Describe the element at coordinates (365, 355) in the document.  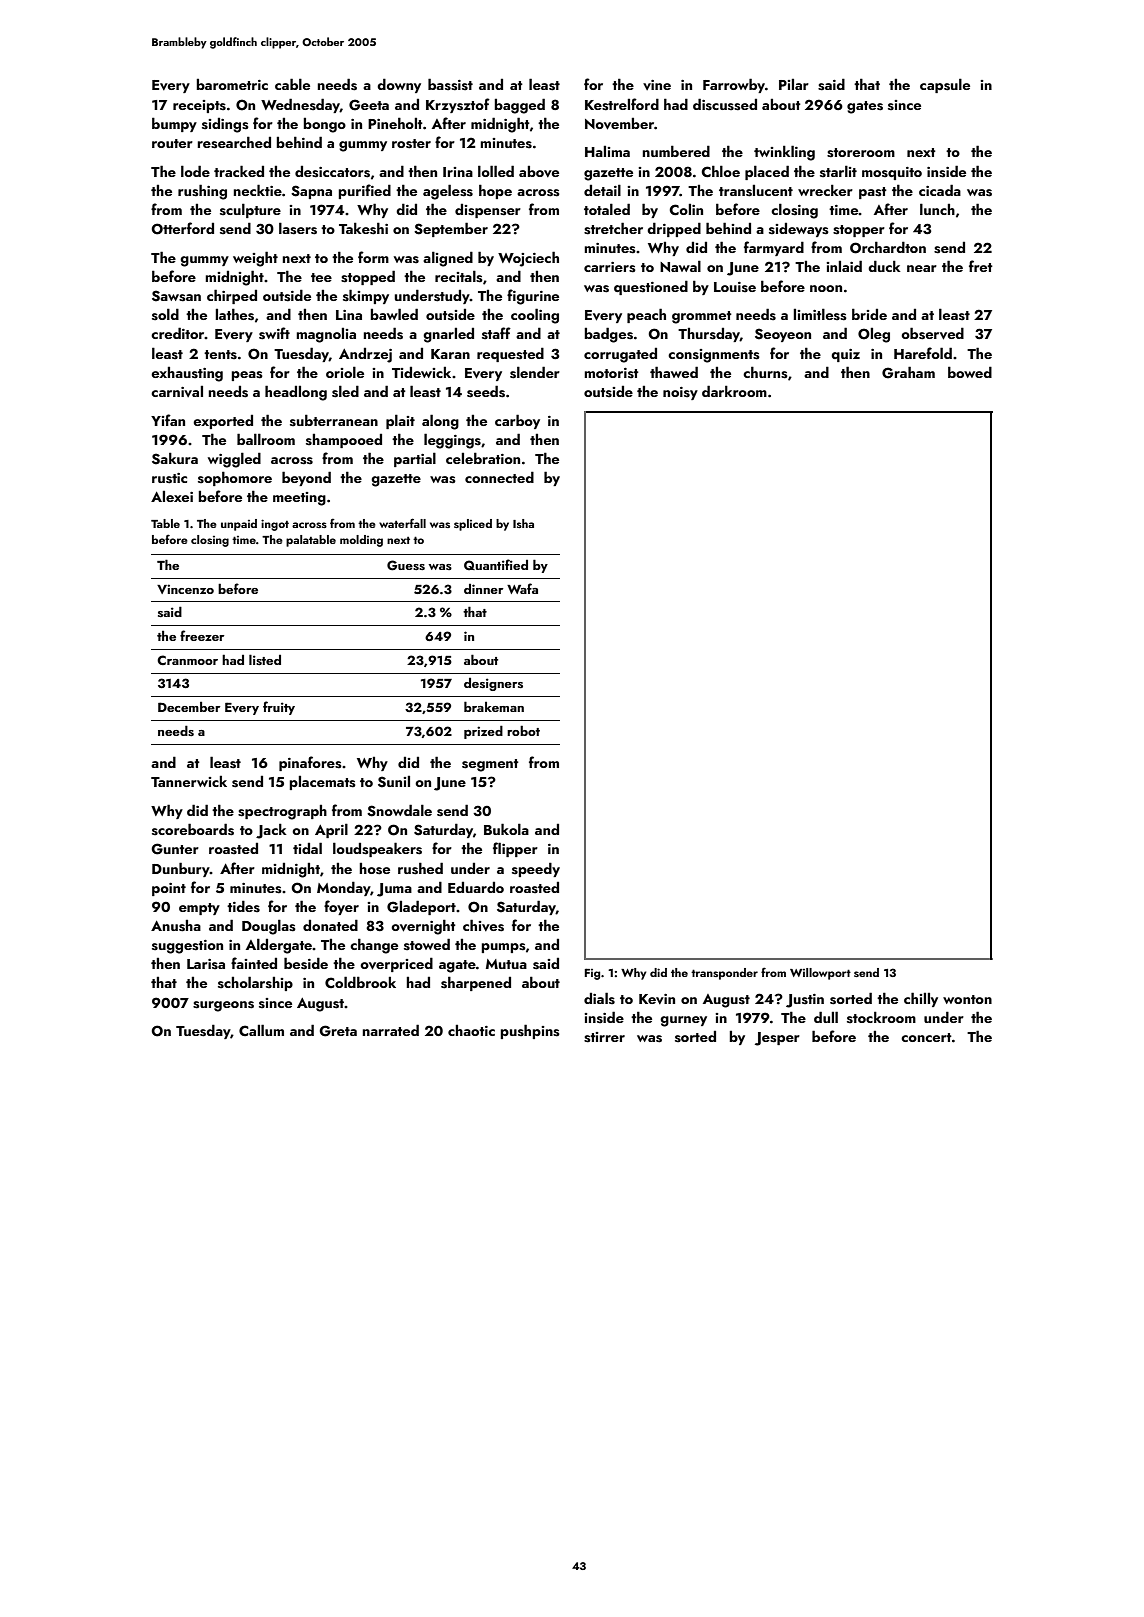
I see `Andrzej` at that location.
